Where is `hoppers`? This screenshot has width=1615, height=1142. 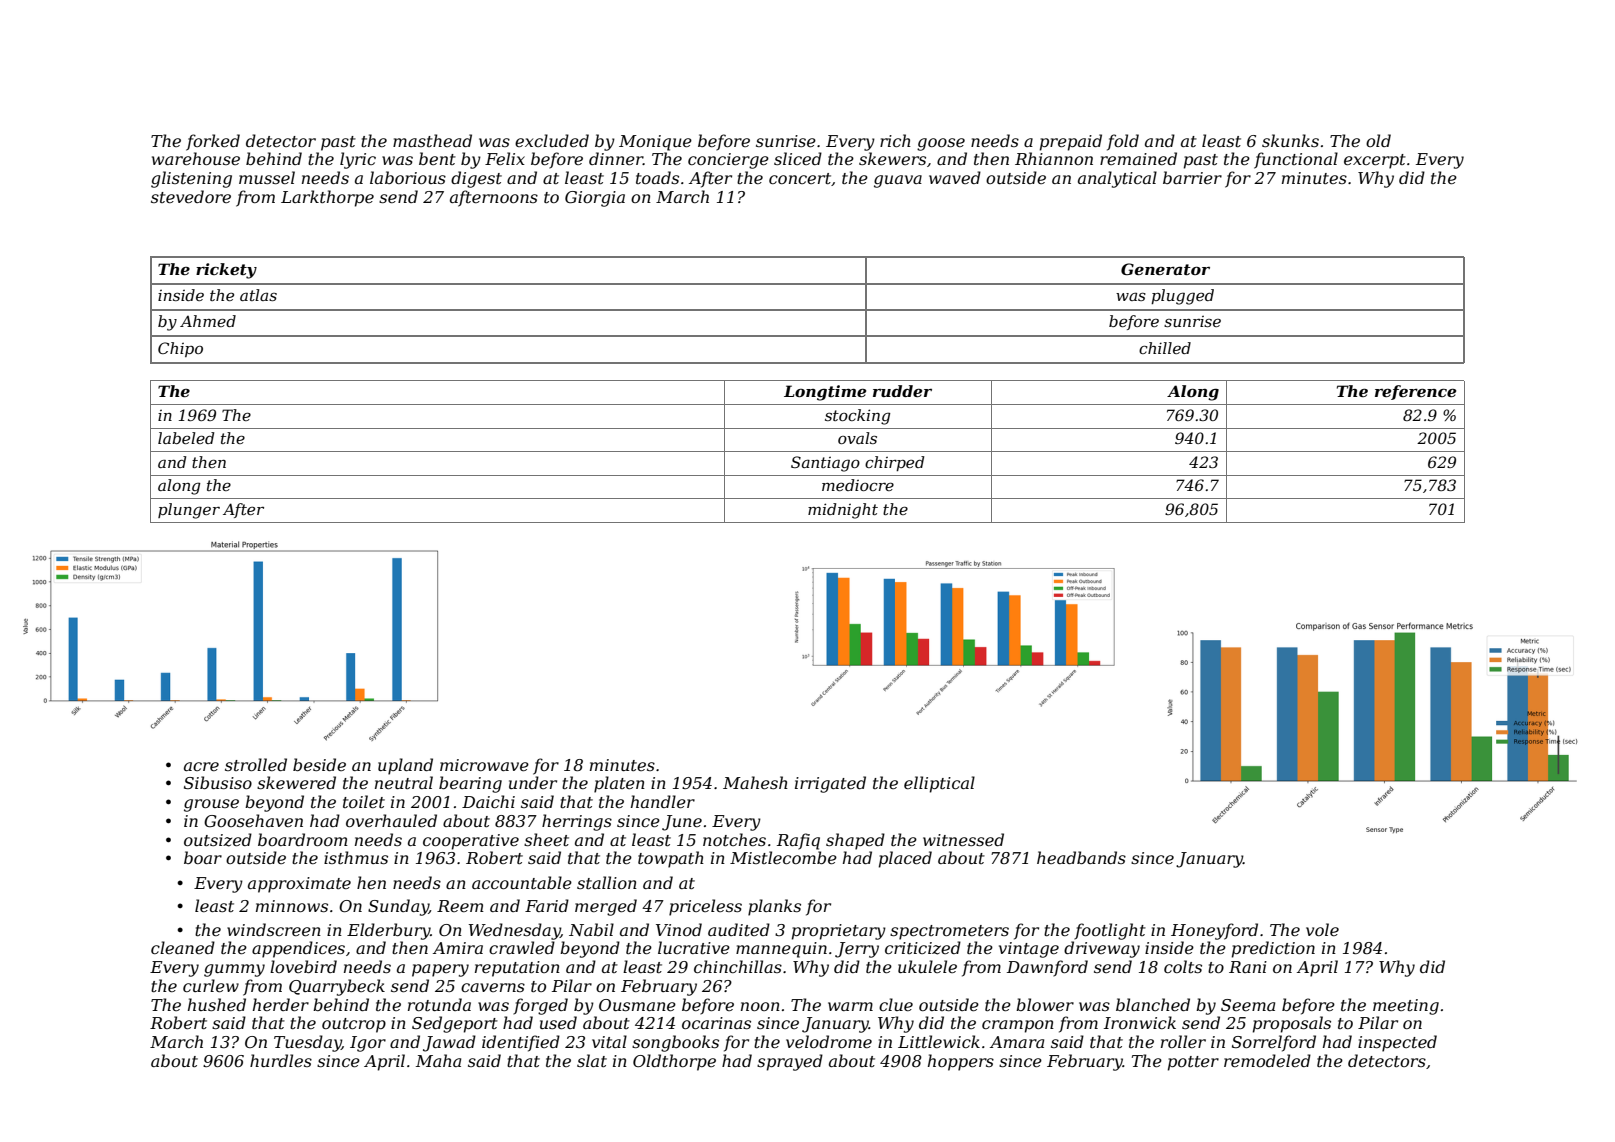 hoppers is located at coordinates (961, 1062).
